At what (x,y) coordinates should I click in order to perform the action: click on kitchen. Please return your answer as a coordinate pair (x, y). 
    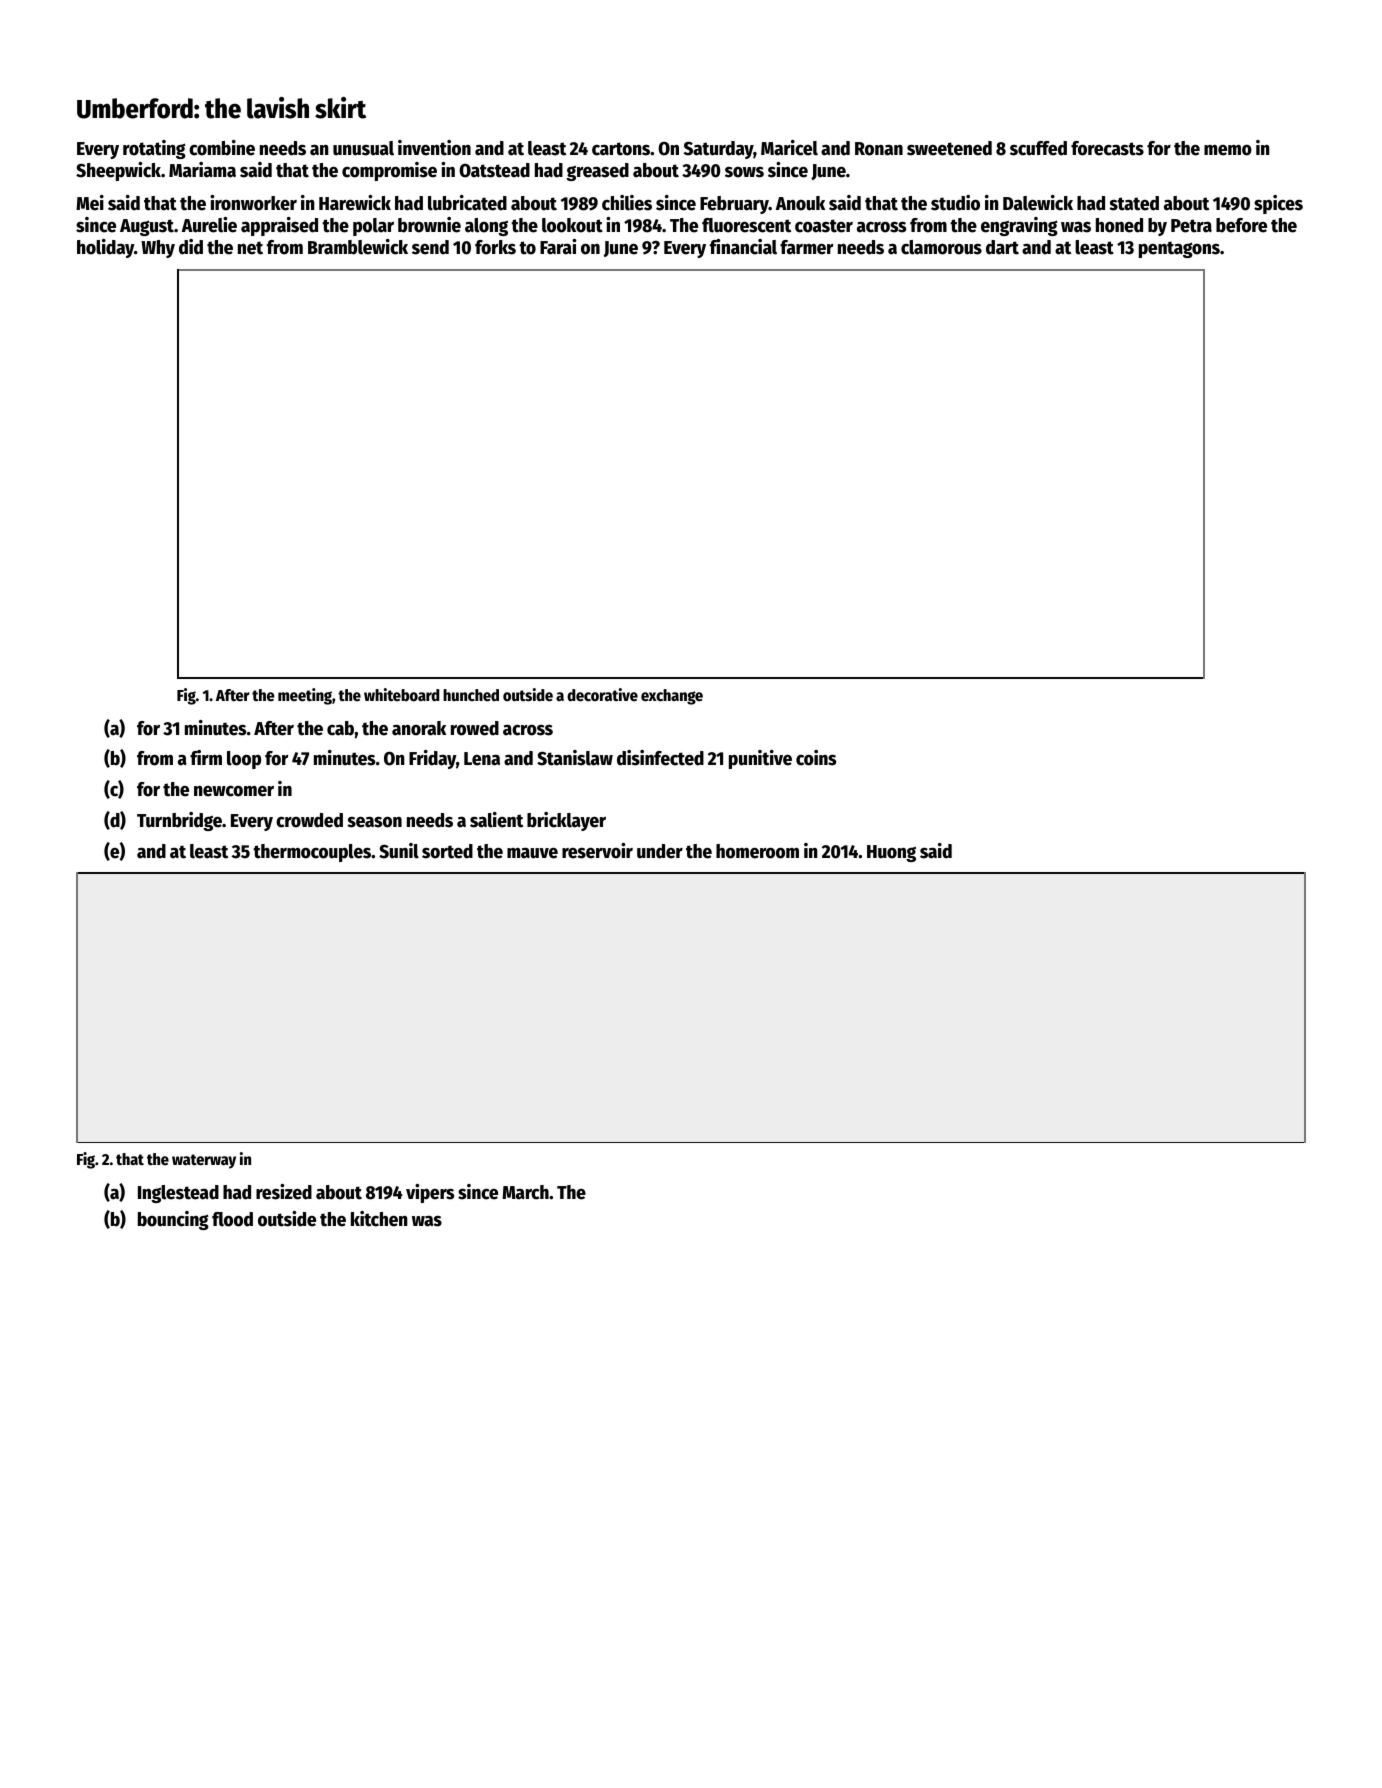
    Looking at the image, I should click on (379, 1219).
